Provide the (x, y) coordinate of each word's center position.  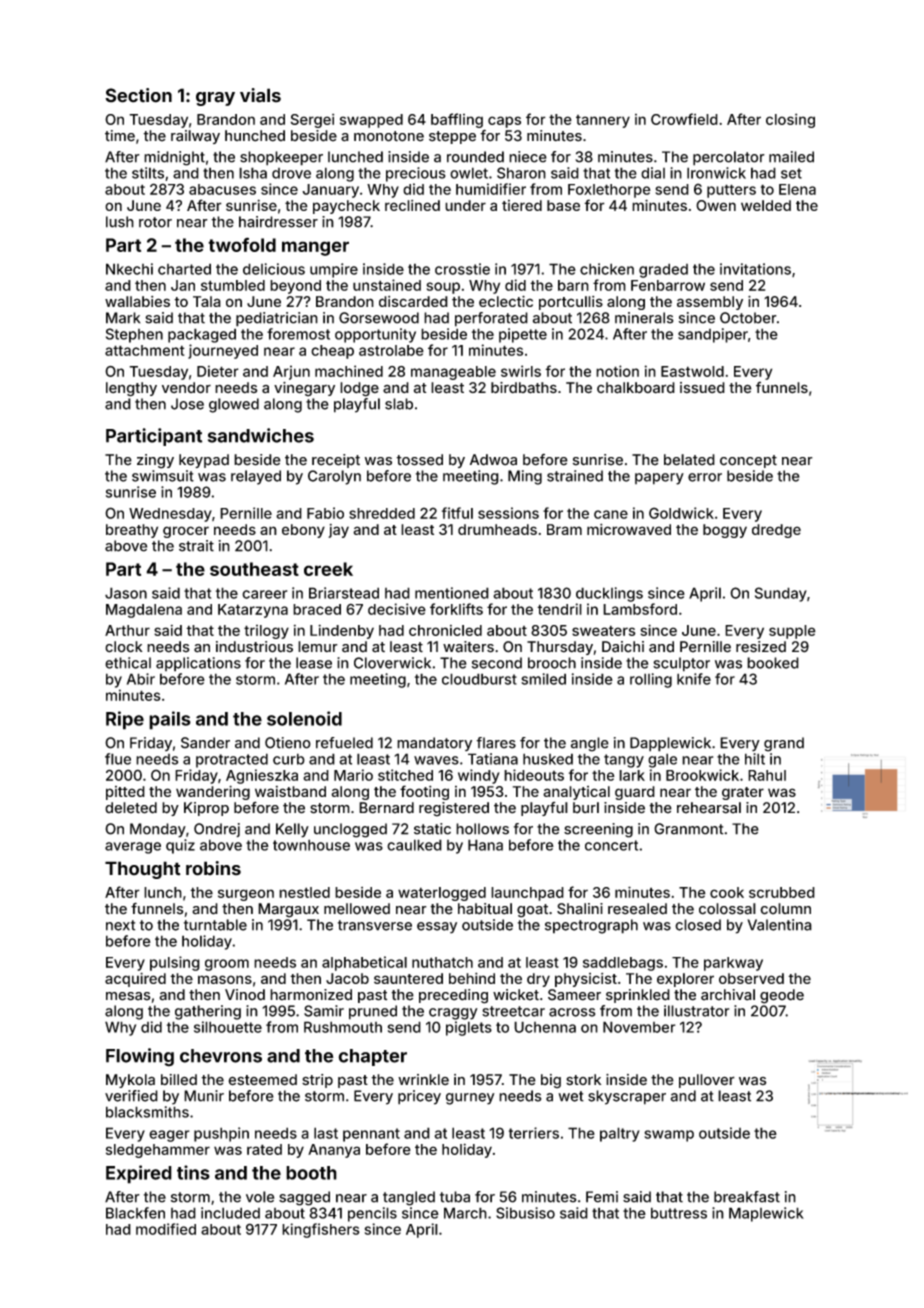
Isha (253, 173)
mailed (791, 157)
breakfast (747, 1197)
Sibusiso (525, 1213)
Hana (485, 845)
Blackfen (135, 1213)
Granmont (689, 829)
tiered (522, 205)
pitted (125, 793)
